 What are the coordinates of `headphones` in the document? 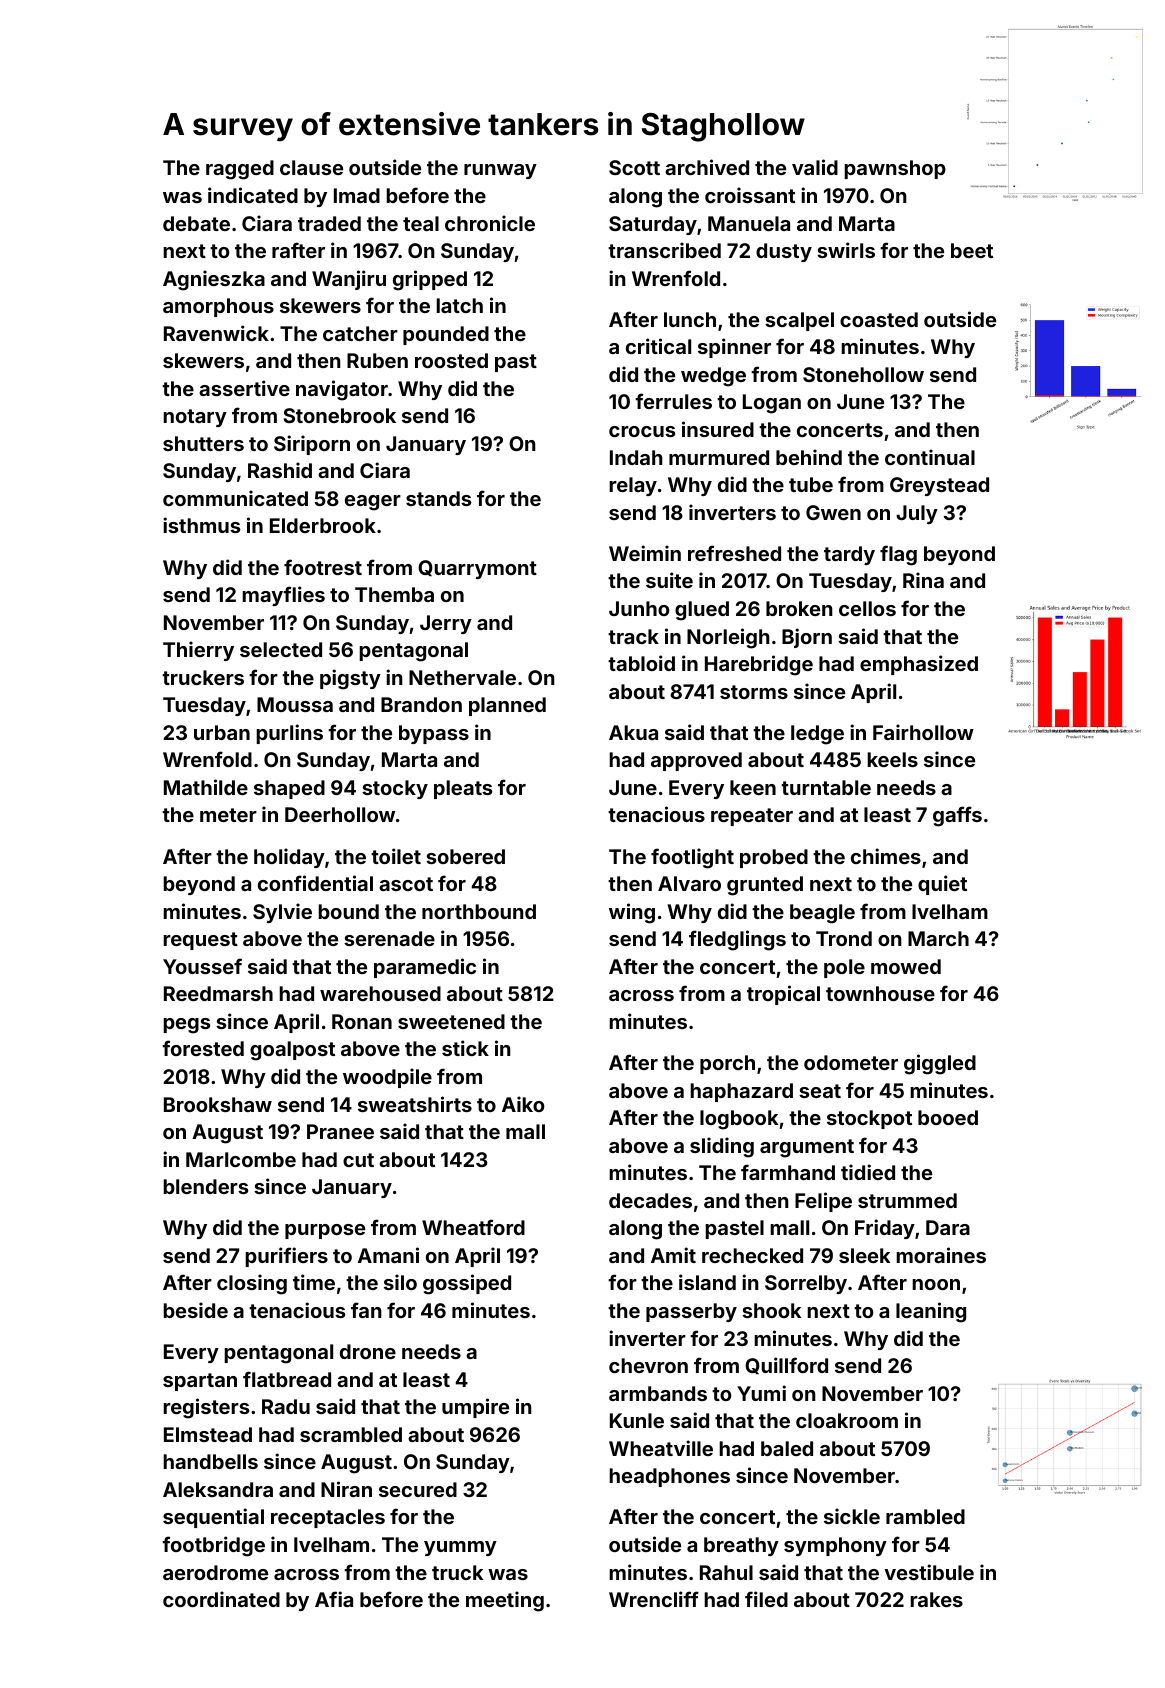 It's located at (669, 1477).
